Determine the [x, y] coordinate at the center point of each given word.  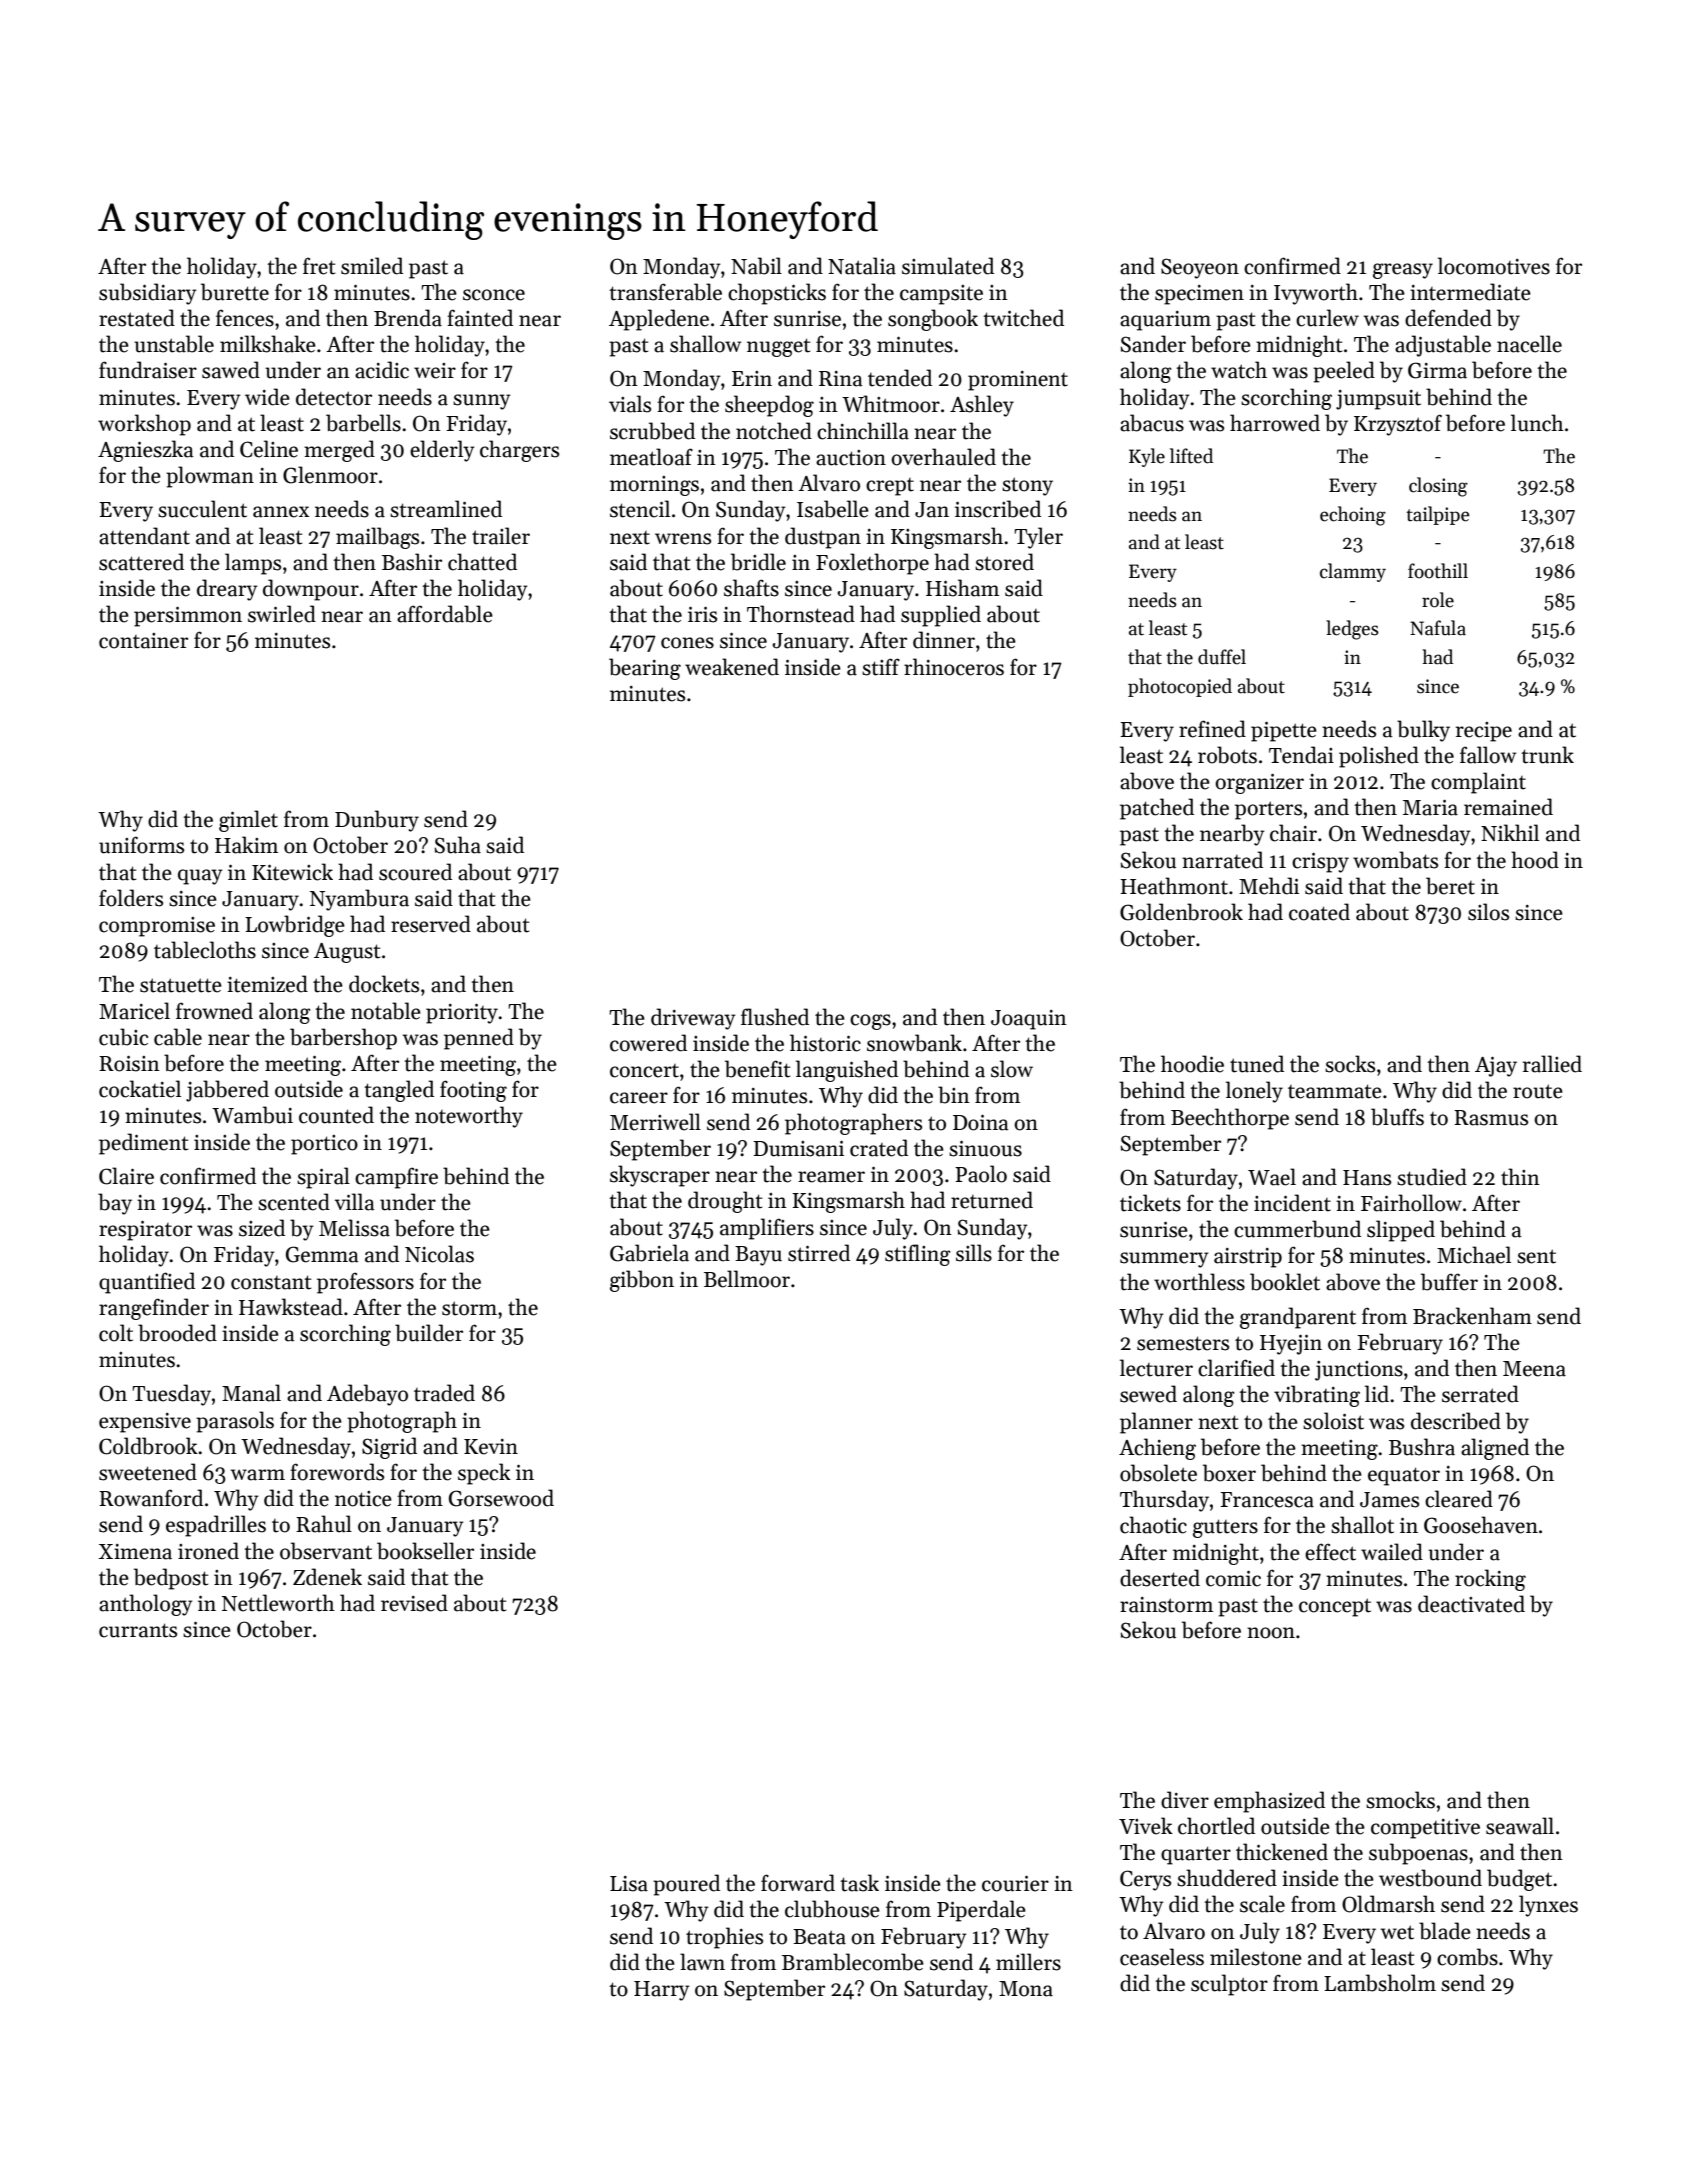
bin [954, 1095]
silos [1488, 912]
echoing [1353, 516]
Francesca [1267, 1500]
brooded [177, 1333]
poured [686, 1885]
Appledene [659, 320]
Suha [457, 845]
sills [974, 1253]
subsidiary [148, 294]
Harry [662, 1991]
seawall [1520, 1826]
